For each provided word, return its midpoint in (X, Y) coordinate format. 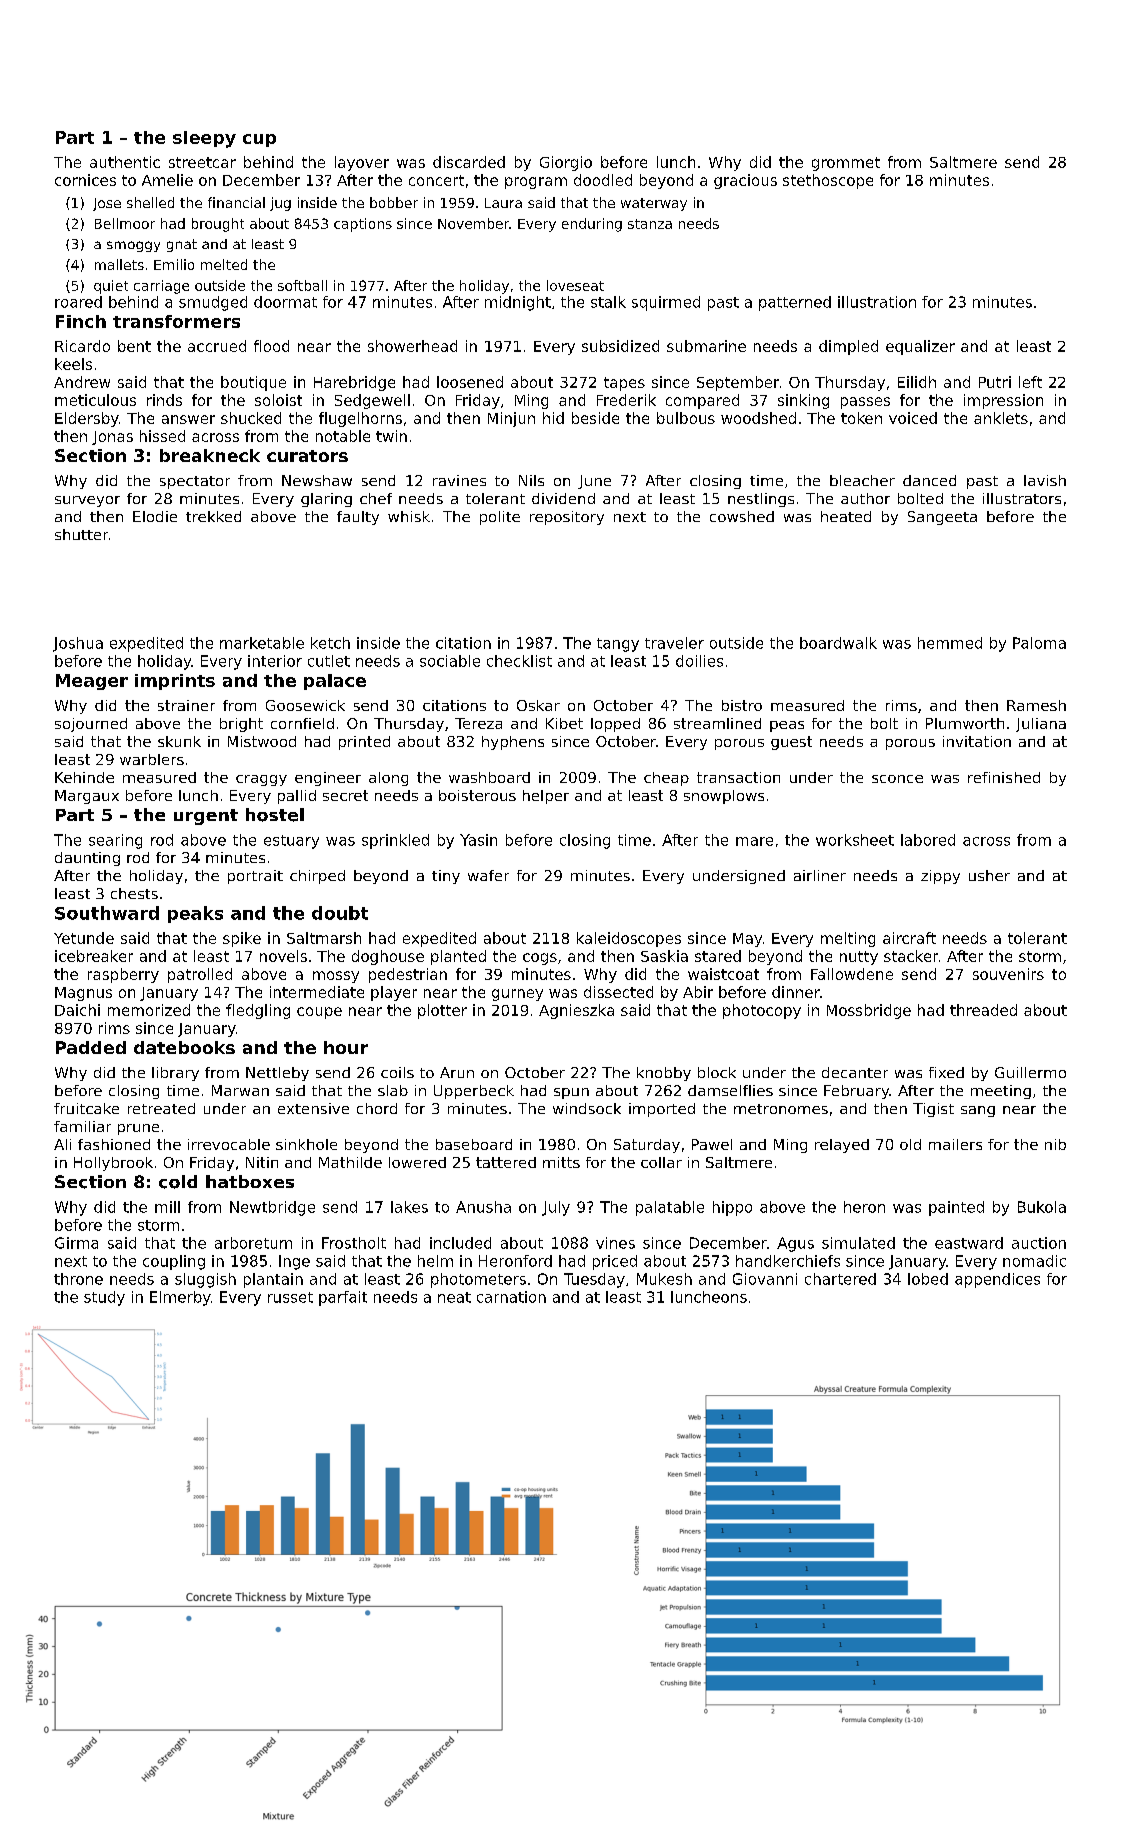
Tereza (478, 723)
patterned (795, 303)
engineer (328, 779)
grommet (846, 164)
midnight (518, 303)
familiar (82, 1126)
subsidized (620, 346)
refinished (1004, 777)
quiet (111, 287)
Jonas (112, 438)
